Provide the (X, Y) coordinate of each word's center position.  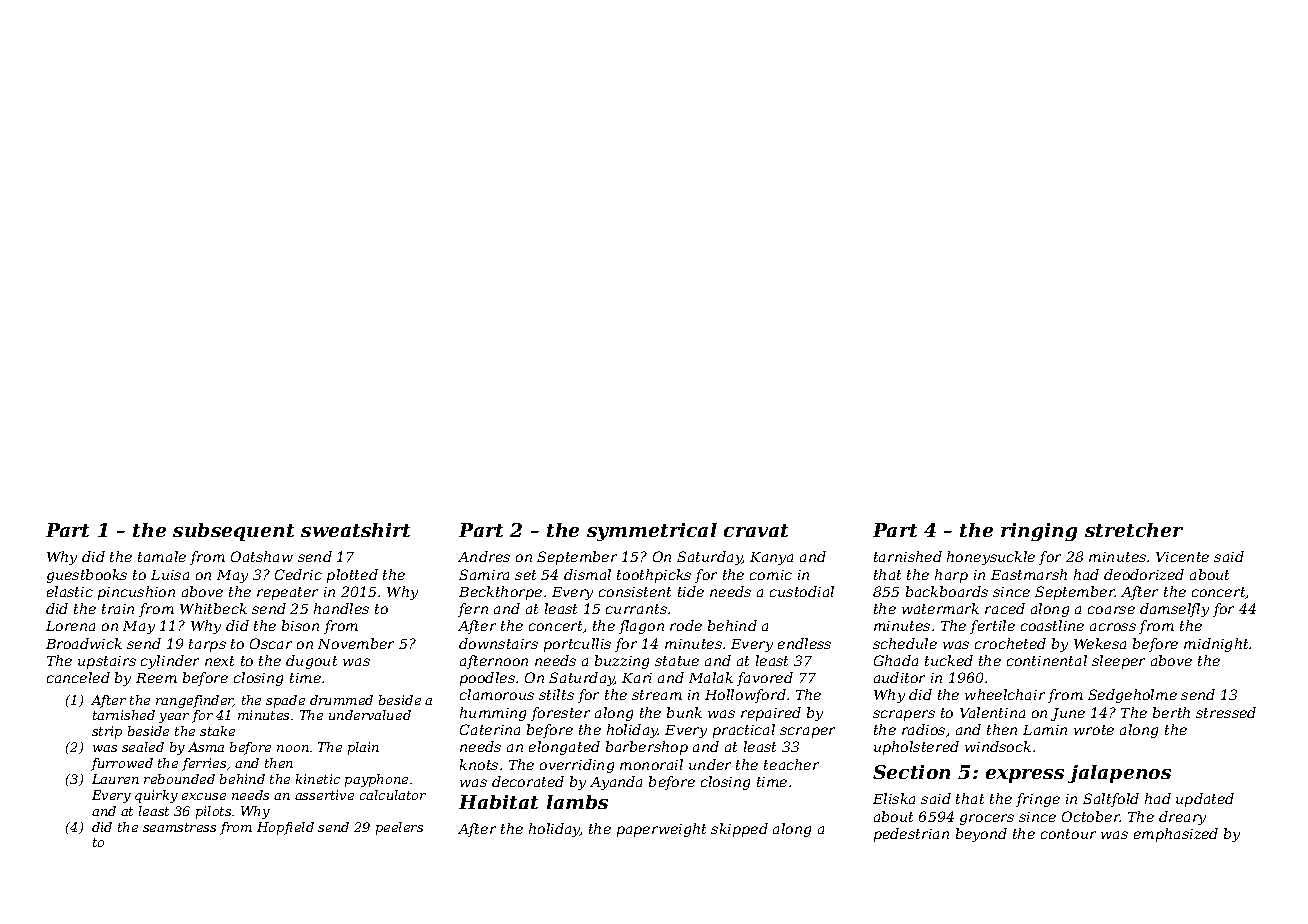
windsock (998, 746)
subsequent (233, 532)
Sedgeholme (1132, 696)
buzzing (622, 662)
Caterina (490, 729)
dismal (587, 574)
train (118, 609)
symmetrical (652, 532)
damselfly (1174, 610)
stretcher (1134, 530)
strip (107, 732)
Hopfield (285, 828)
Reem (156, 678)
